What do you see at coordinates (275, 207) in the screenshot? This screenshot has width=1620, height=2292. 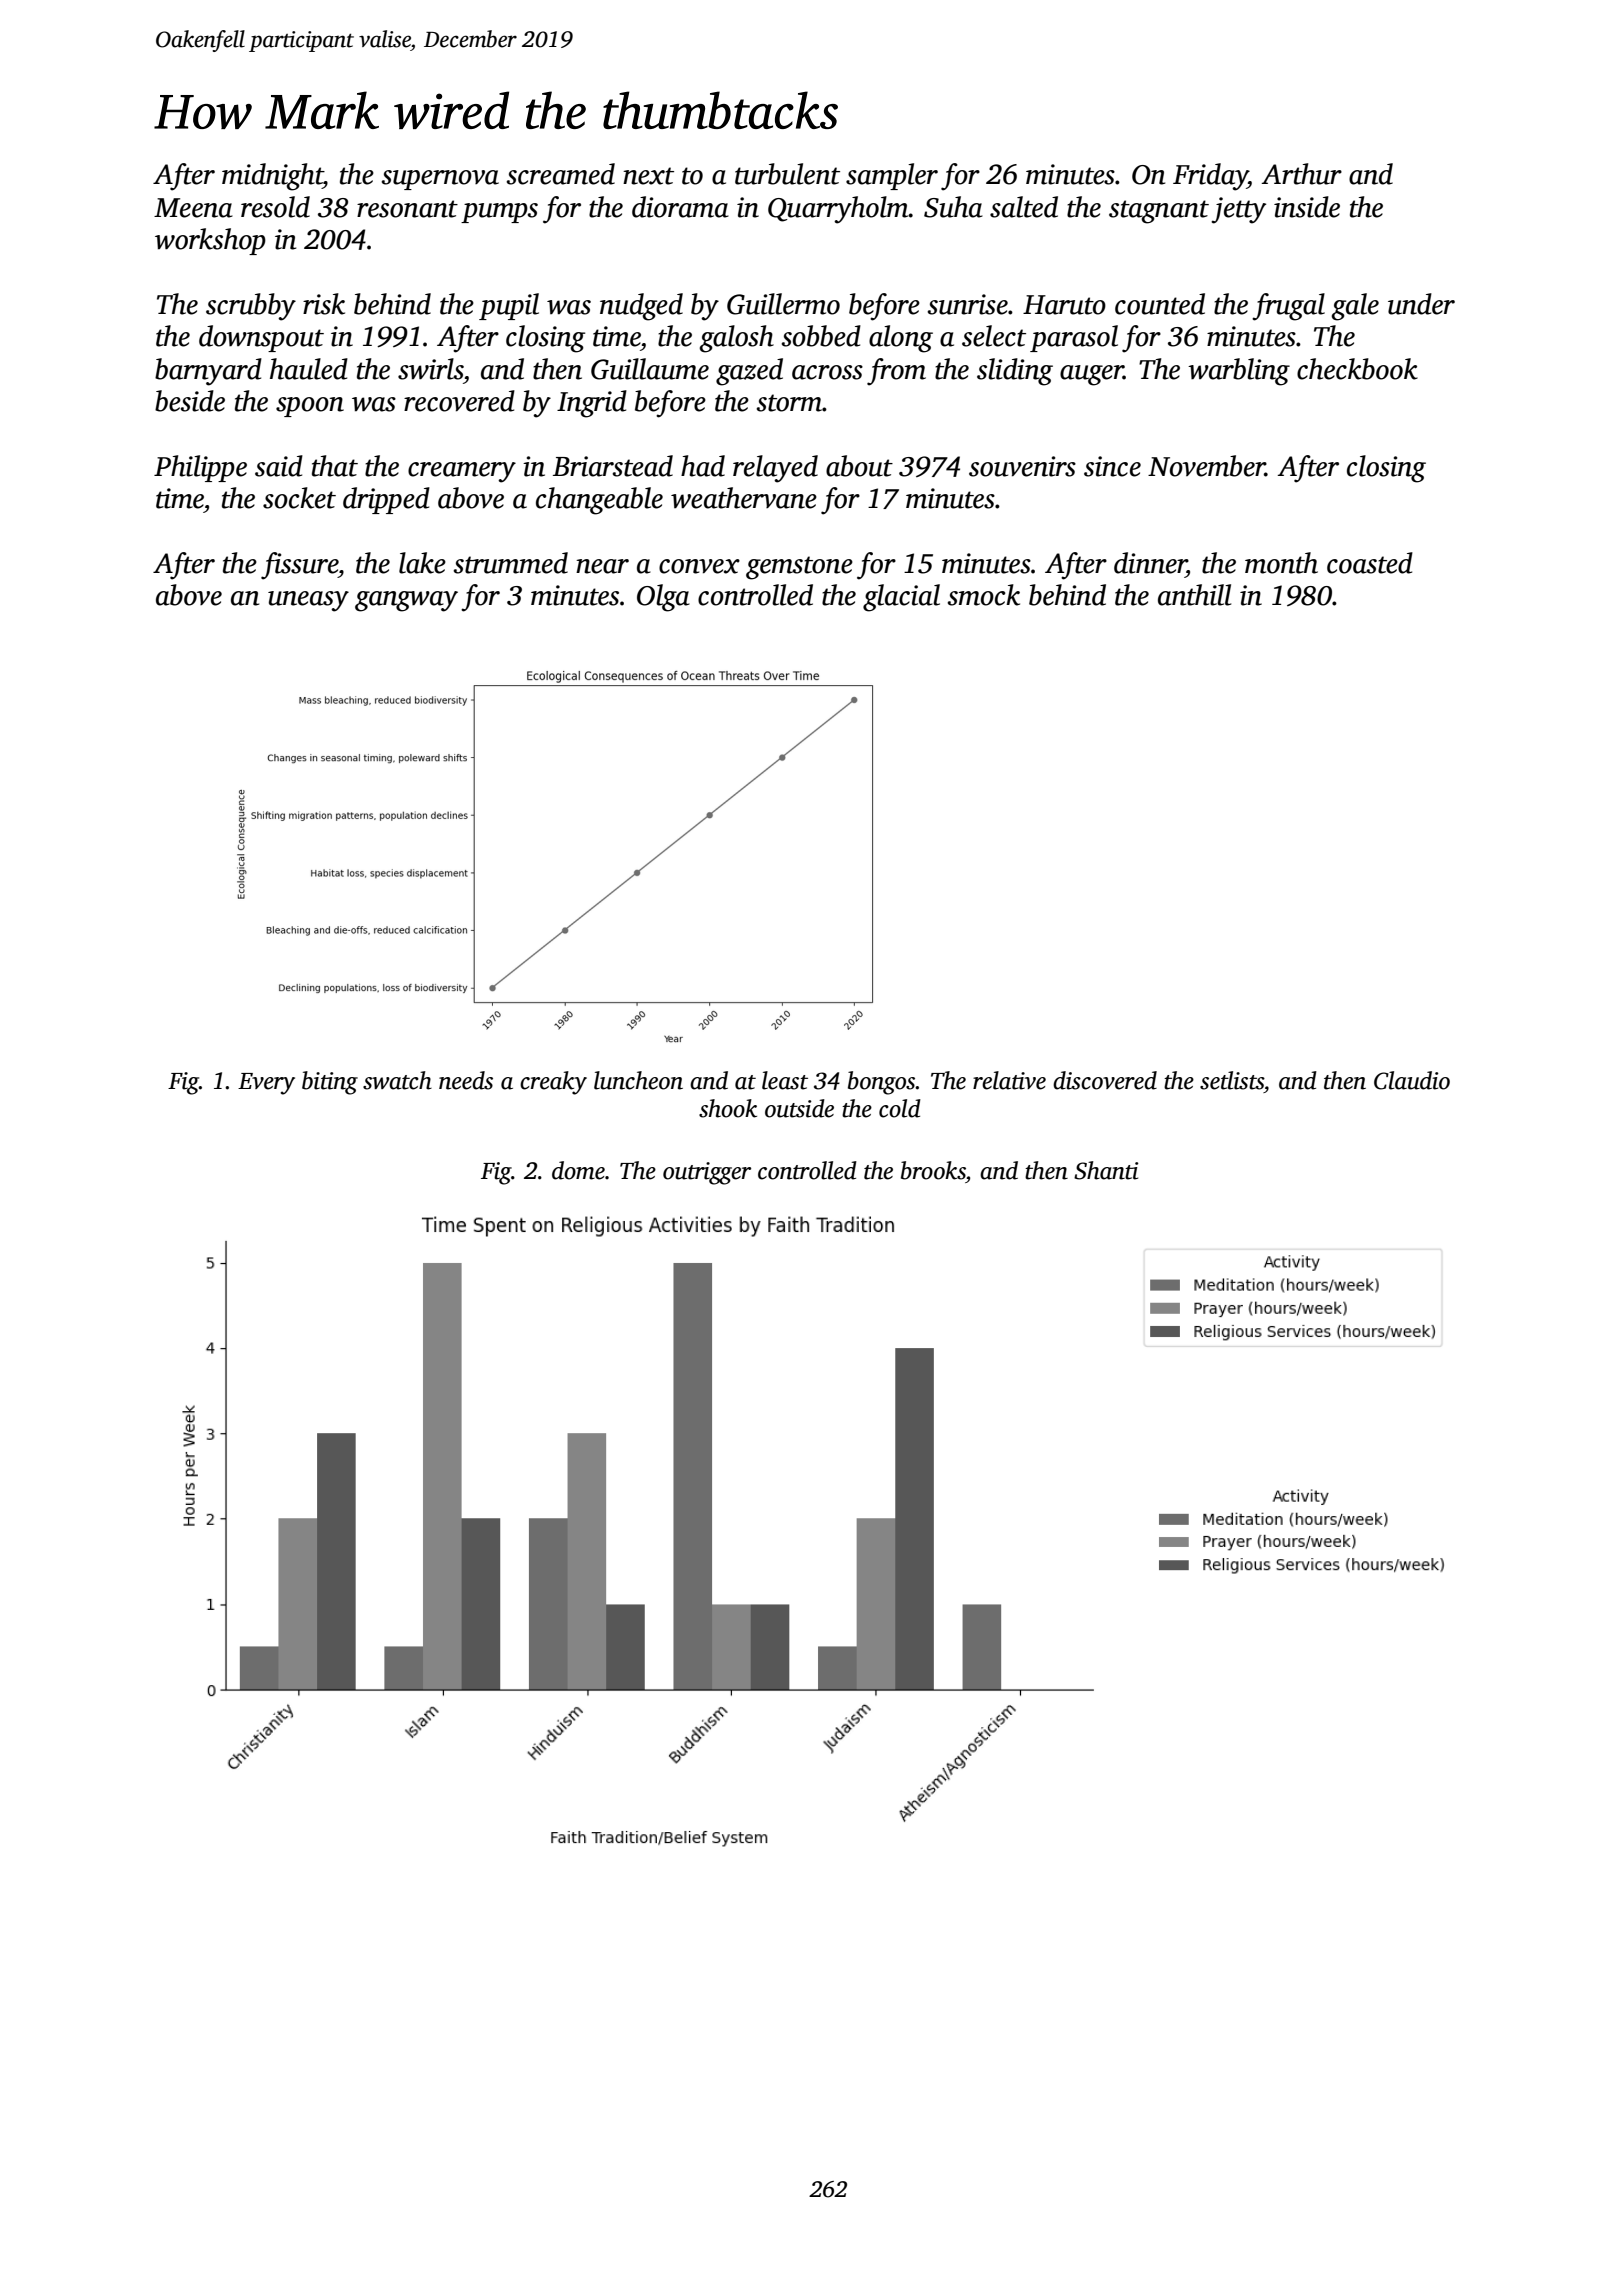 I see `resold` at bounding box center [275, 207].
